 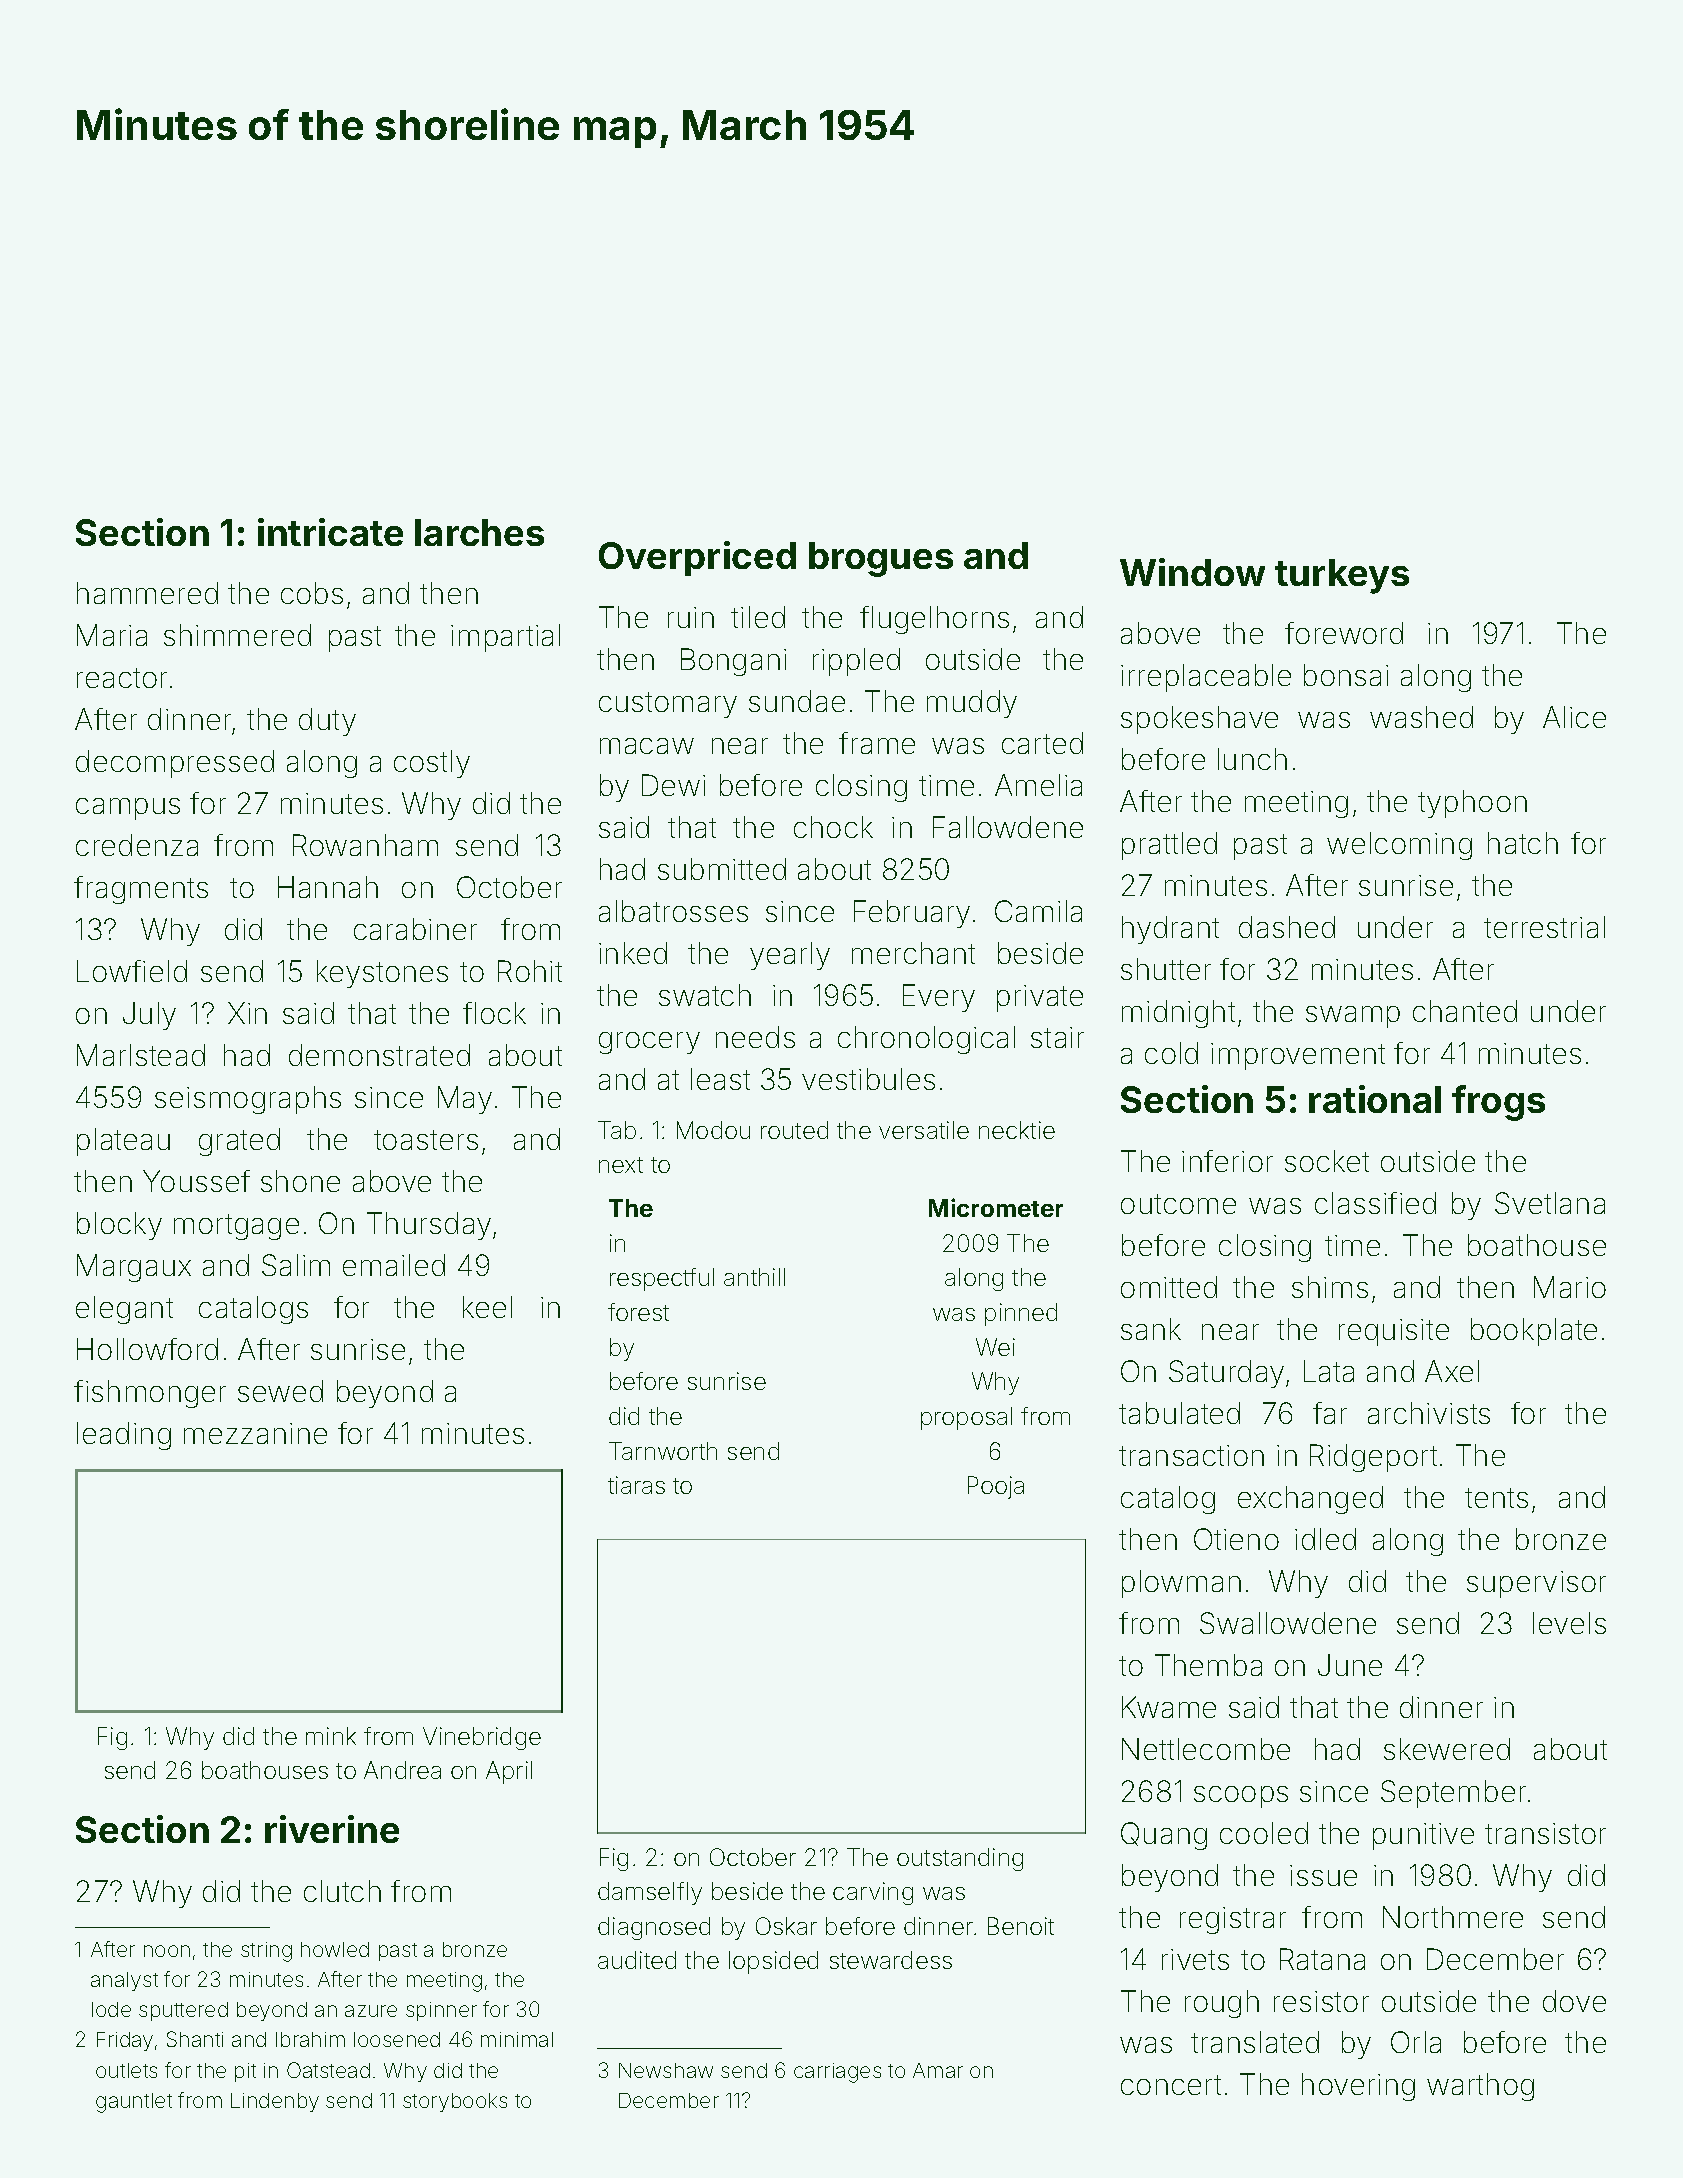 What do you see at coordinates (296, 1265) in the screenshot?
I see `Salim` at bounding box center [296, 1265].
